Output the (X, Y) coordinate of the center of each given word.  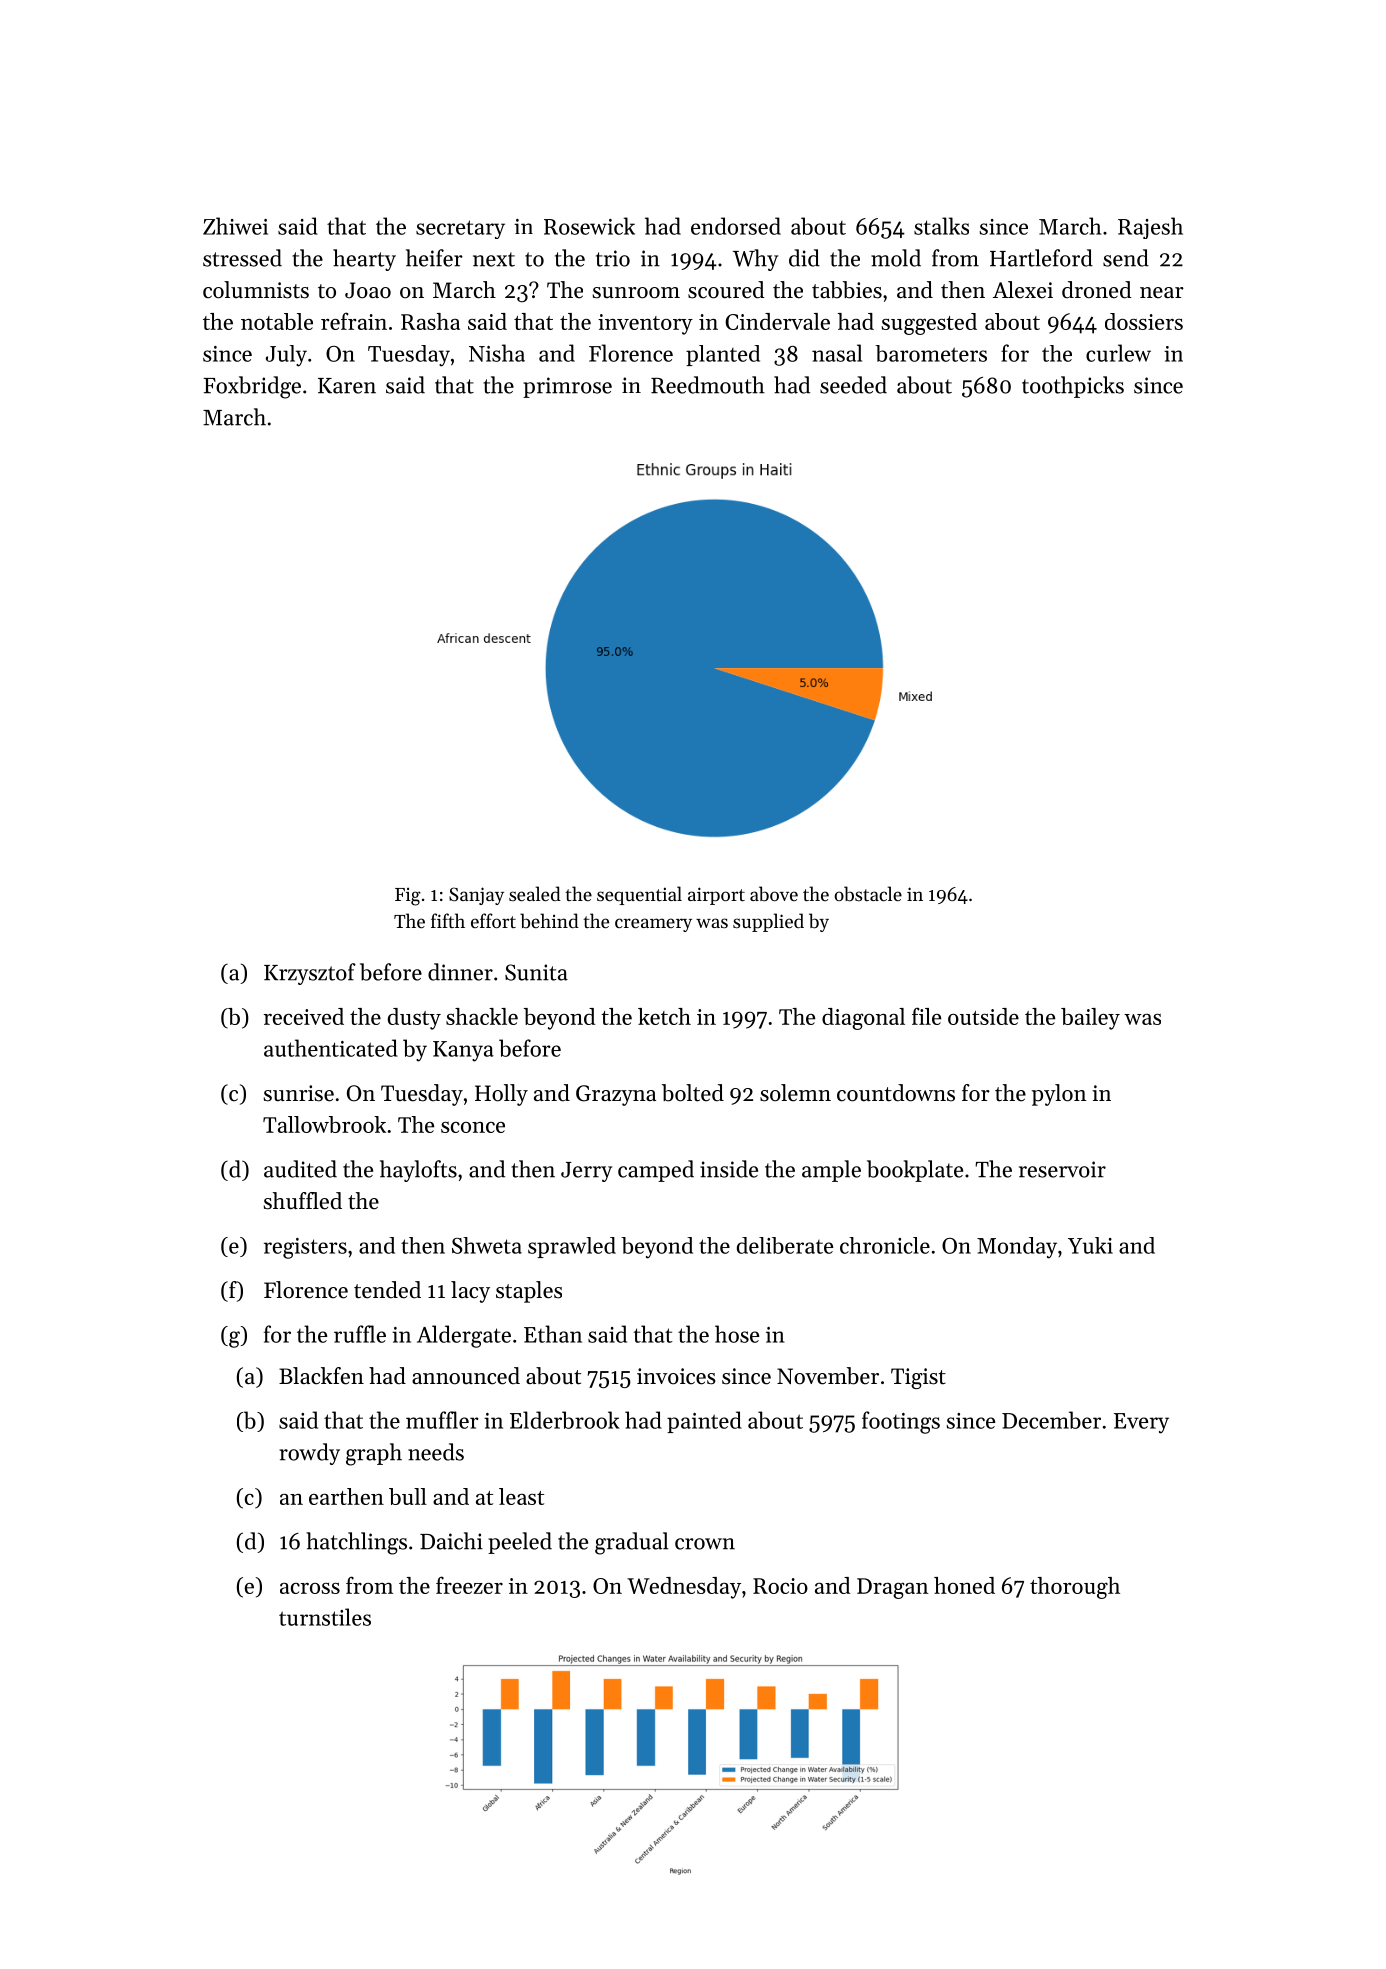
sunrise (299, 1093)
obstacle (868, 894)
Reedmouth (708, 385)
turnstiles (325, 1617)
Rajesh (1150, 228)
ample (831, 1171)
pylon (1059, 1095)
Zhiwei (235, 226)
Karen (347, 386)
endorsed (736, 226)
